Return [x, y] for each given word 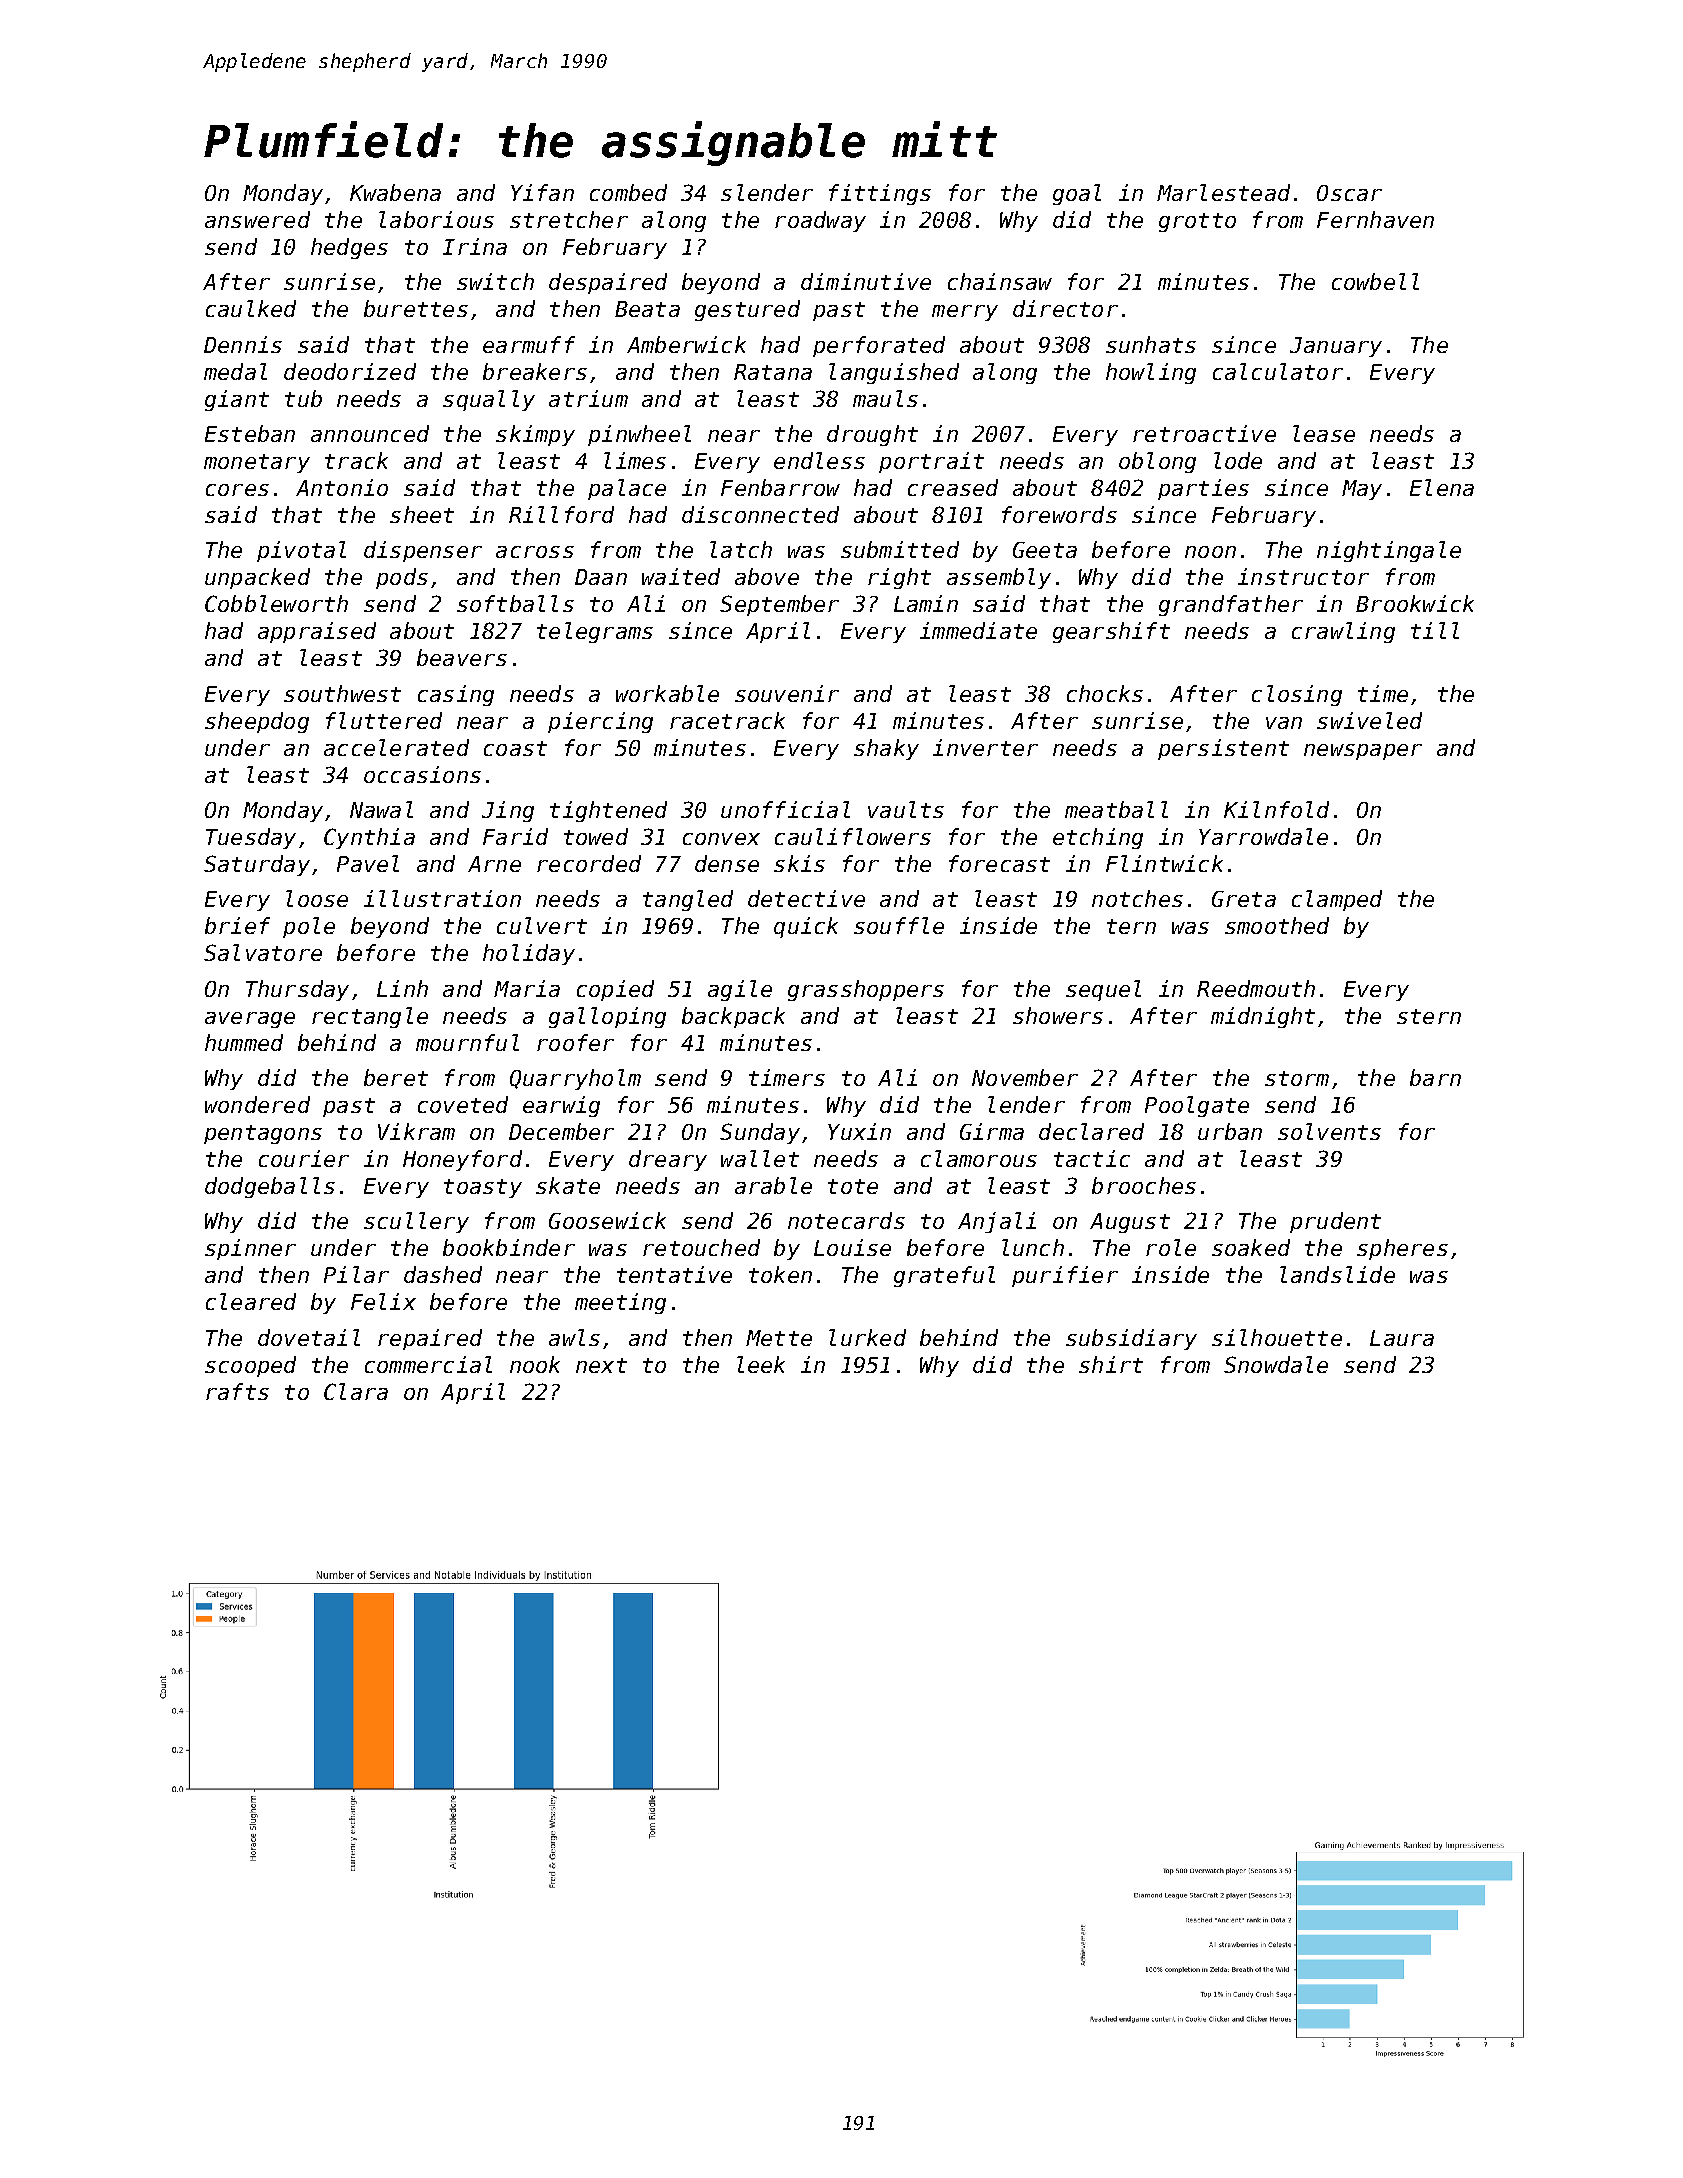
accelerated [396, 747]
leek [761, 1364]
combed [628, 192]
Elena [1442, 487]
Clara [356, 1391]
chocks [1105, 693]
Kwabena [395, 192]
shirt [1111, 1364]
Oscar [1349, 193]
